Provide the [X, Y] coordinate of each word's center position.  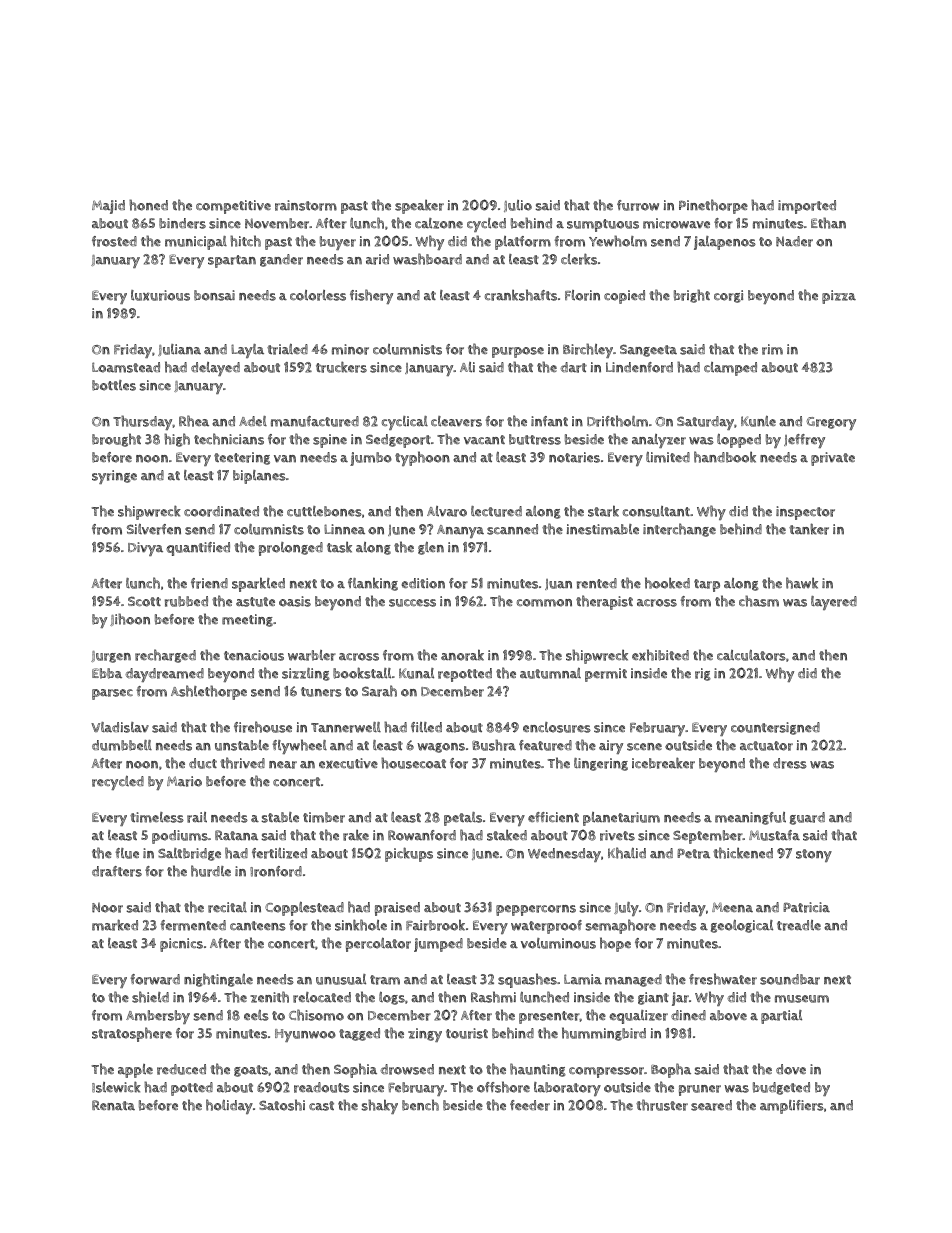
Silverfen [154, 529]
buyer [338, 243]
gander [281, 260]
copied [624, 297]
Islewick [116, 1087]
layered [834, 603]
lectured [496, 511]
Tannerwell [346, 727]
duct [203, 763]
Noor [107, 907]
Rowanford [422, 835]
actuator [766, 746]
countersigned [775, 728]
